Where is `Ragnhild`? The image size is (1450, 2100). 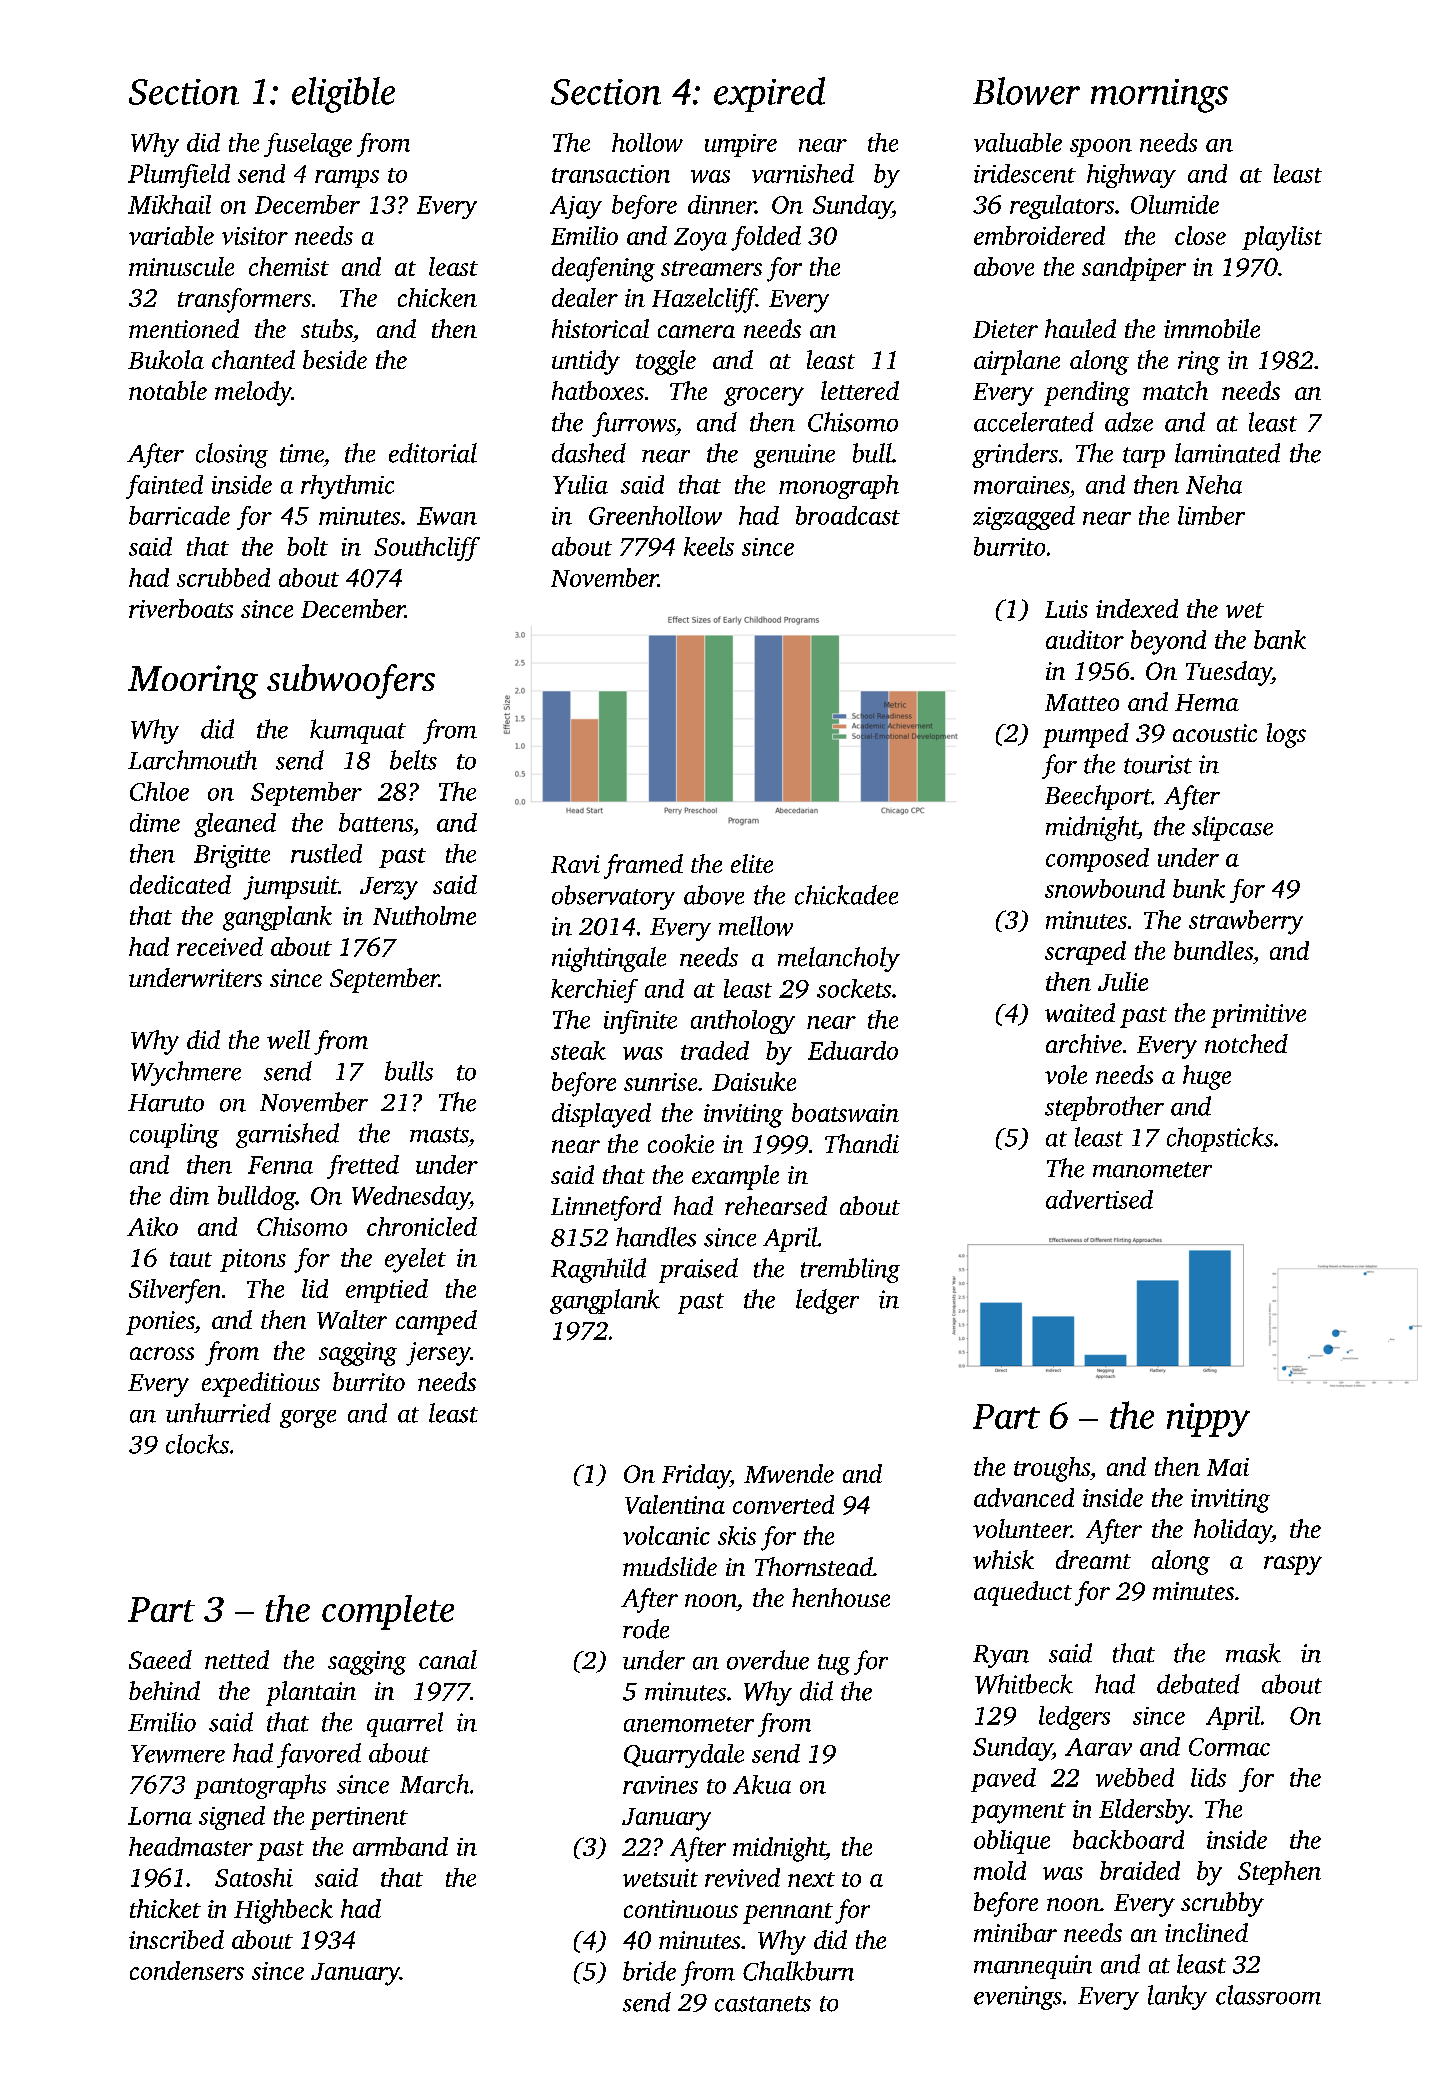 Ragnhild is located at coordinates (598, 1270).
